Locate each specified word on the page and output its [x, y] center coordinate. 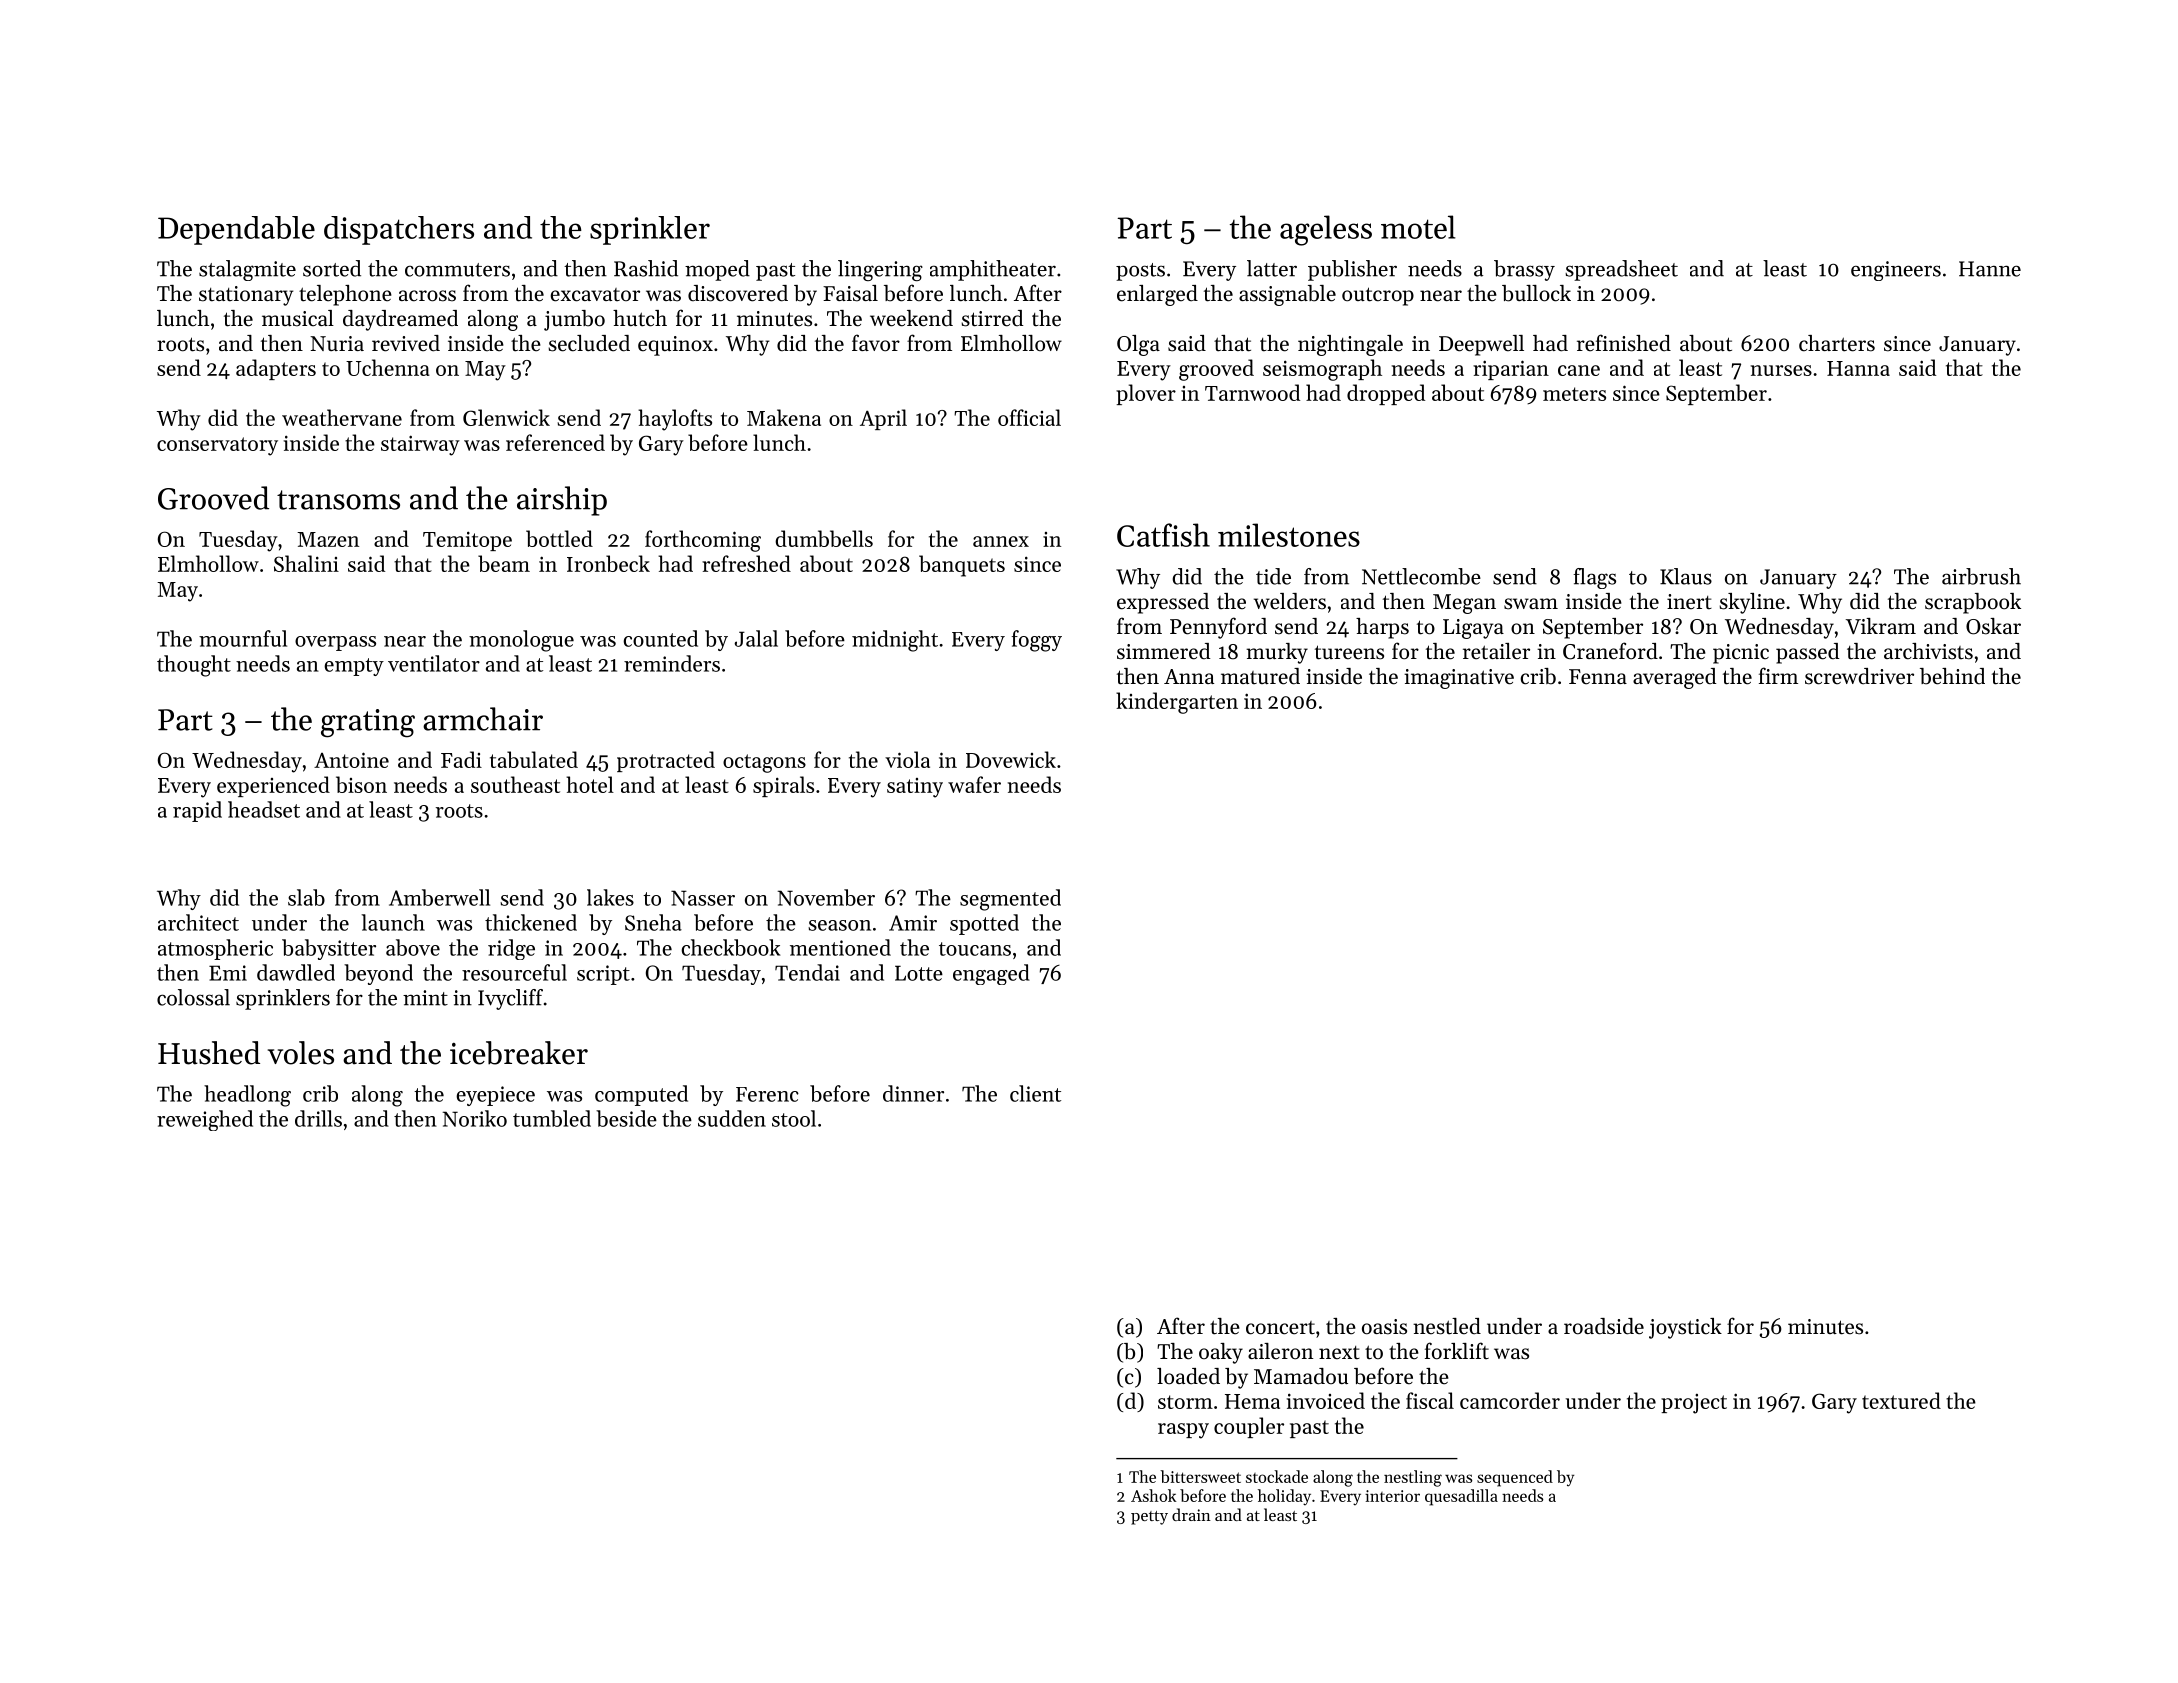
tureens [1349, 652]
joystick [1685, 1328]
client [1035, 1093]
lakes [610, 897]
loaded [1188, 1376]
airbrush [1981, 576]
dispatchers [399, 230]
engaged [991, 974]
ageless [1326, 230]
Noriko [474, 1118]
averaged [1674, 678]
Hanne [1990, 269]
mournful [243, 638]
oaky [1221, 1353]
